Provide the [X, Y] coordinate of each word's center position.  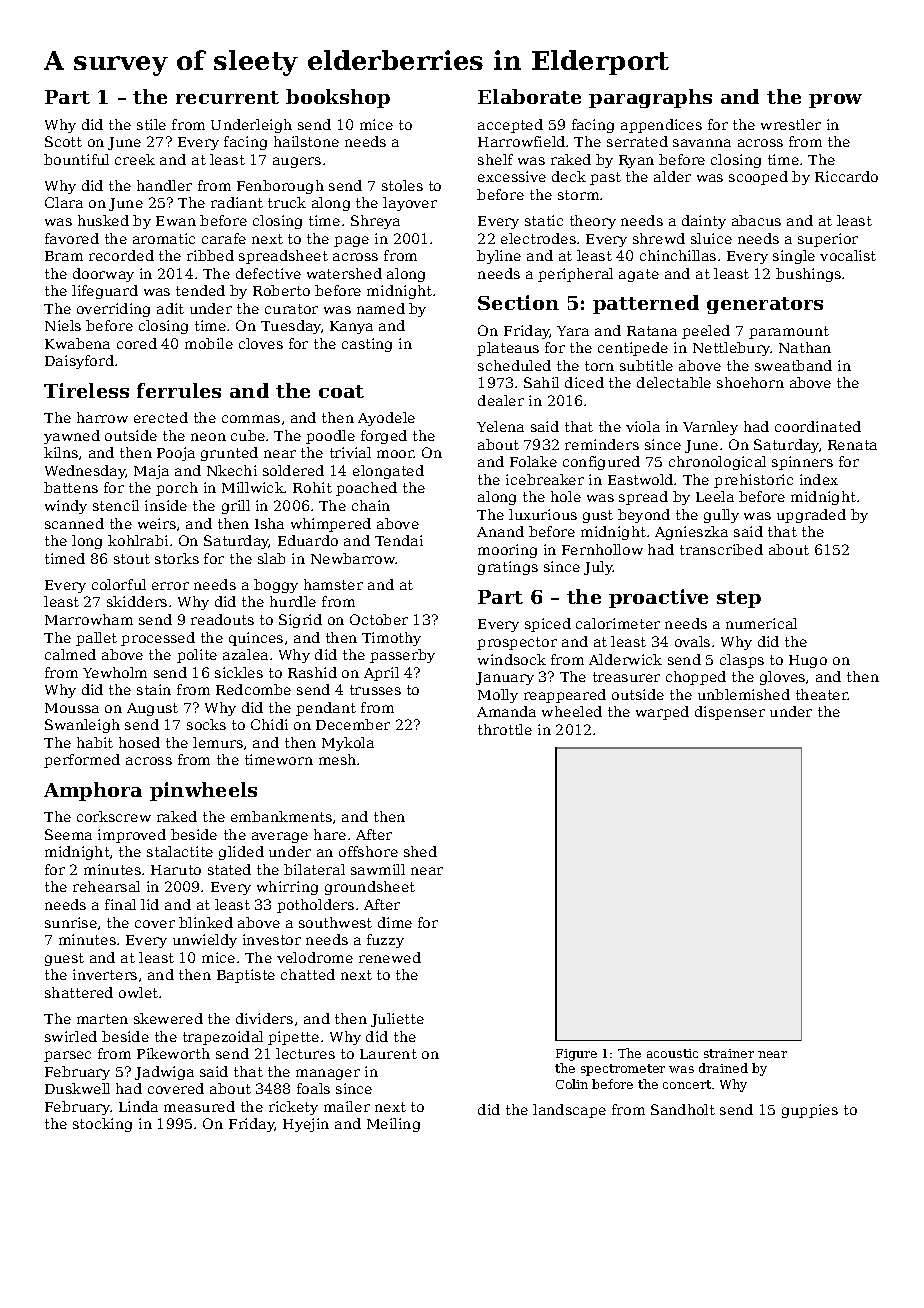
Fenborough [280, 187]
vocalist [848, 255]
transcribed [721, 549]
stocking [102, 1125]
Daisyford [79, 362]
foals [313, 1088]
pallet [96, 639]
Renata [852, 445]
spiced [548, 625]
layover [410, 204]
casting [367, 345]
